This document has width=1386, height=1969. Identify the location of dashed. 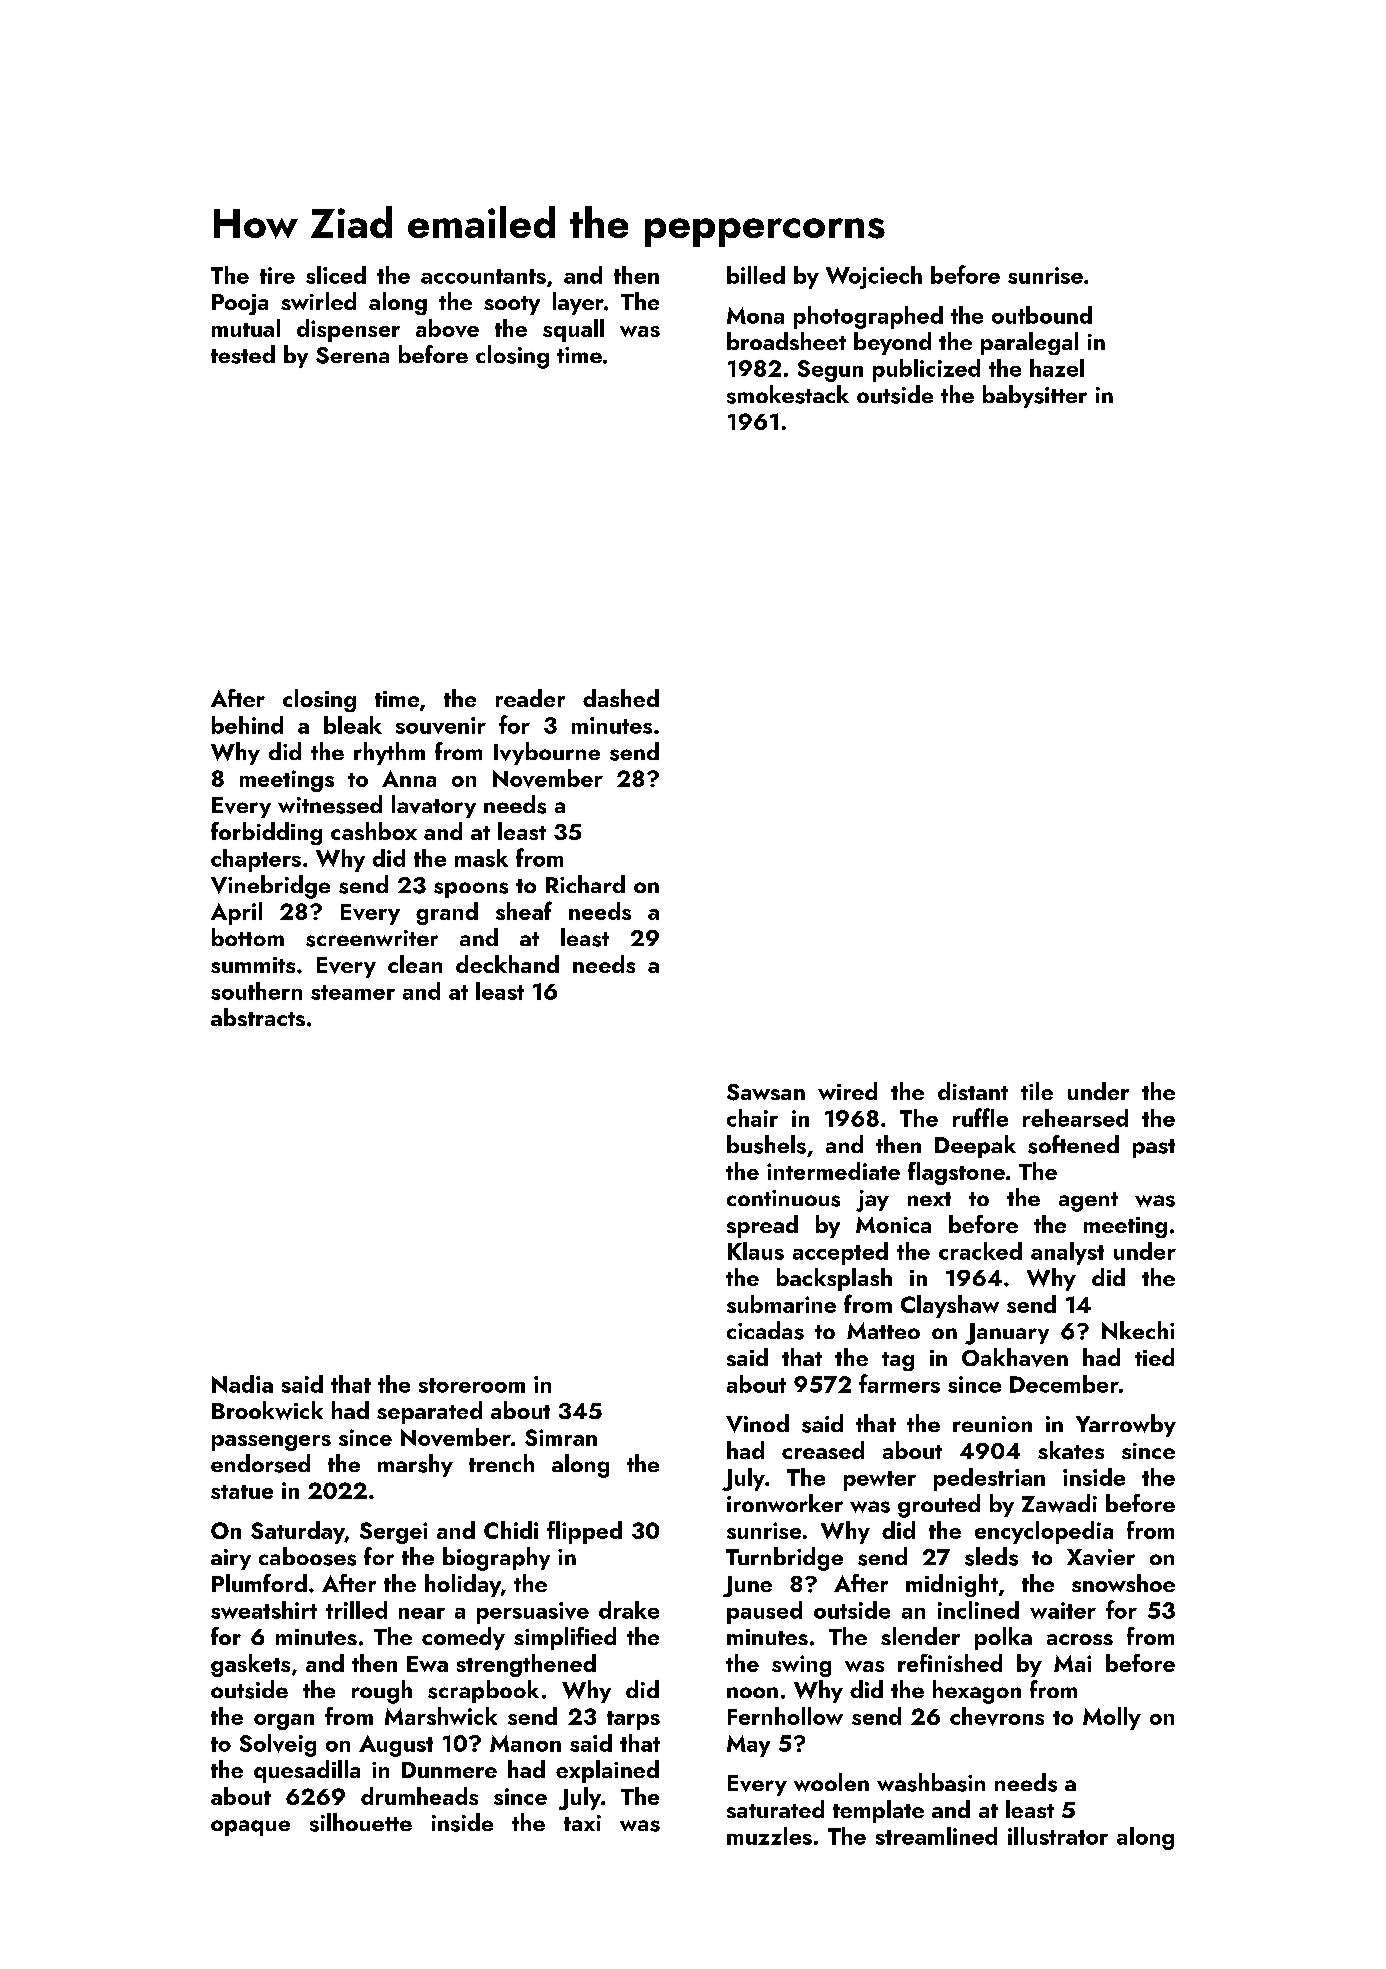
(621, 698).
